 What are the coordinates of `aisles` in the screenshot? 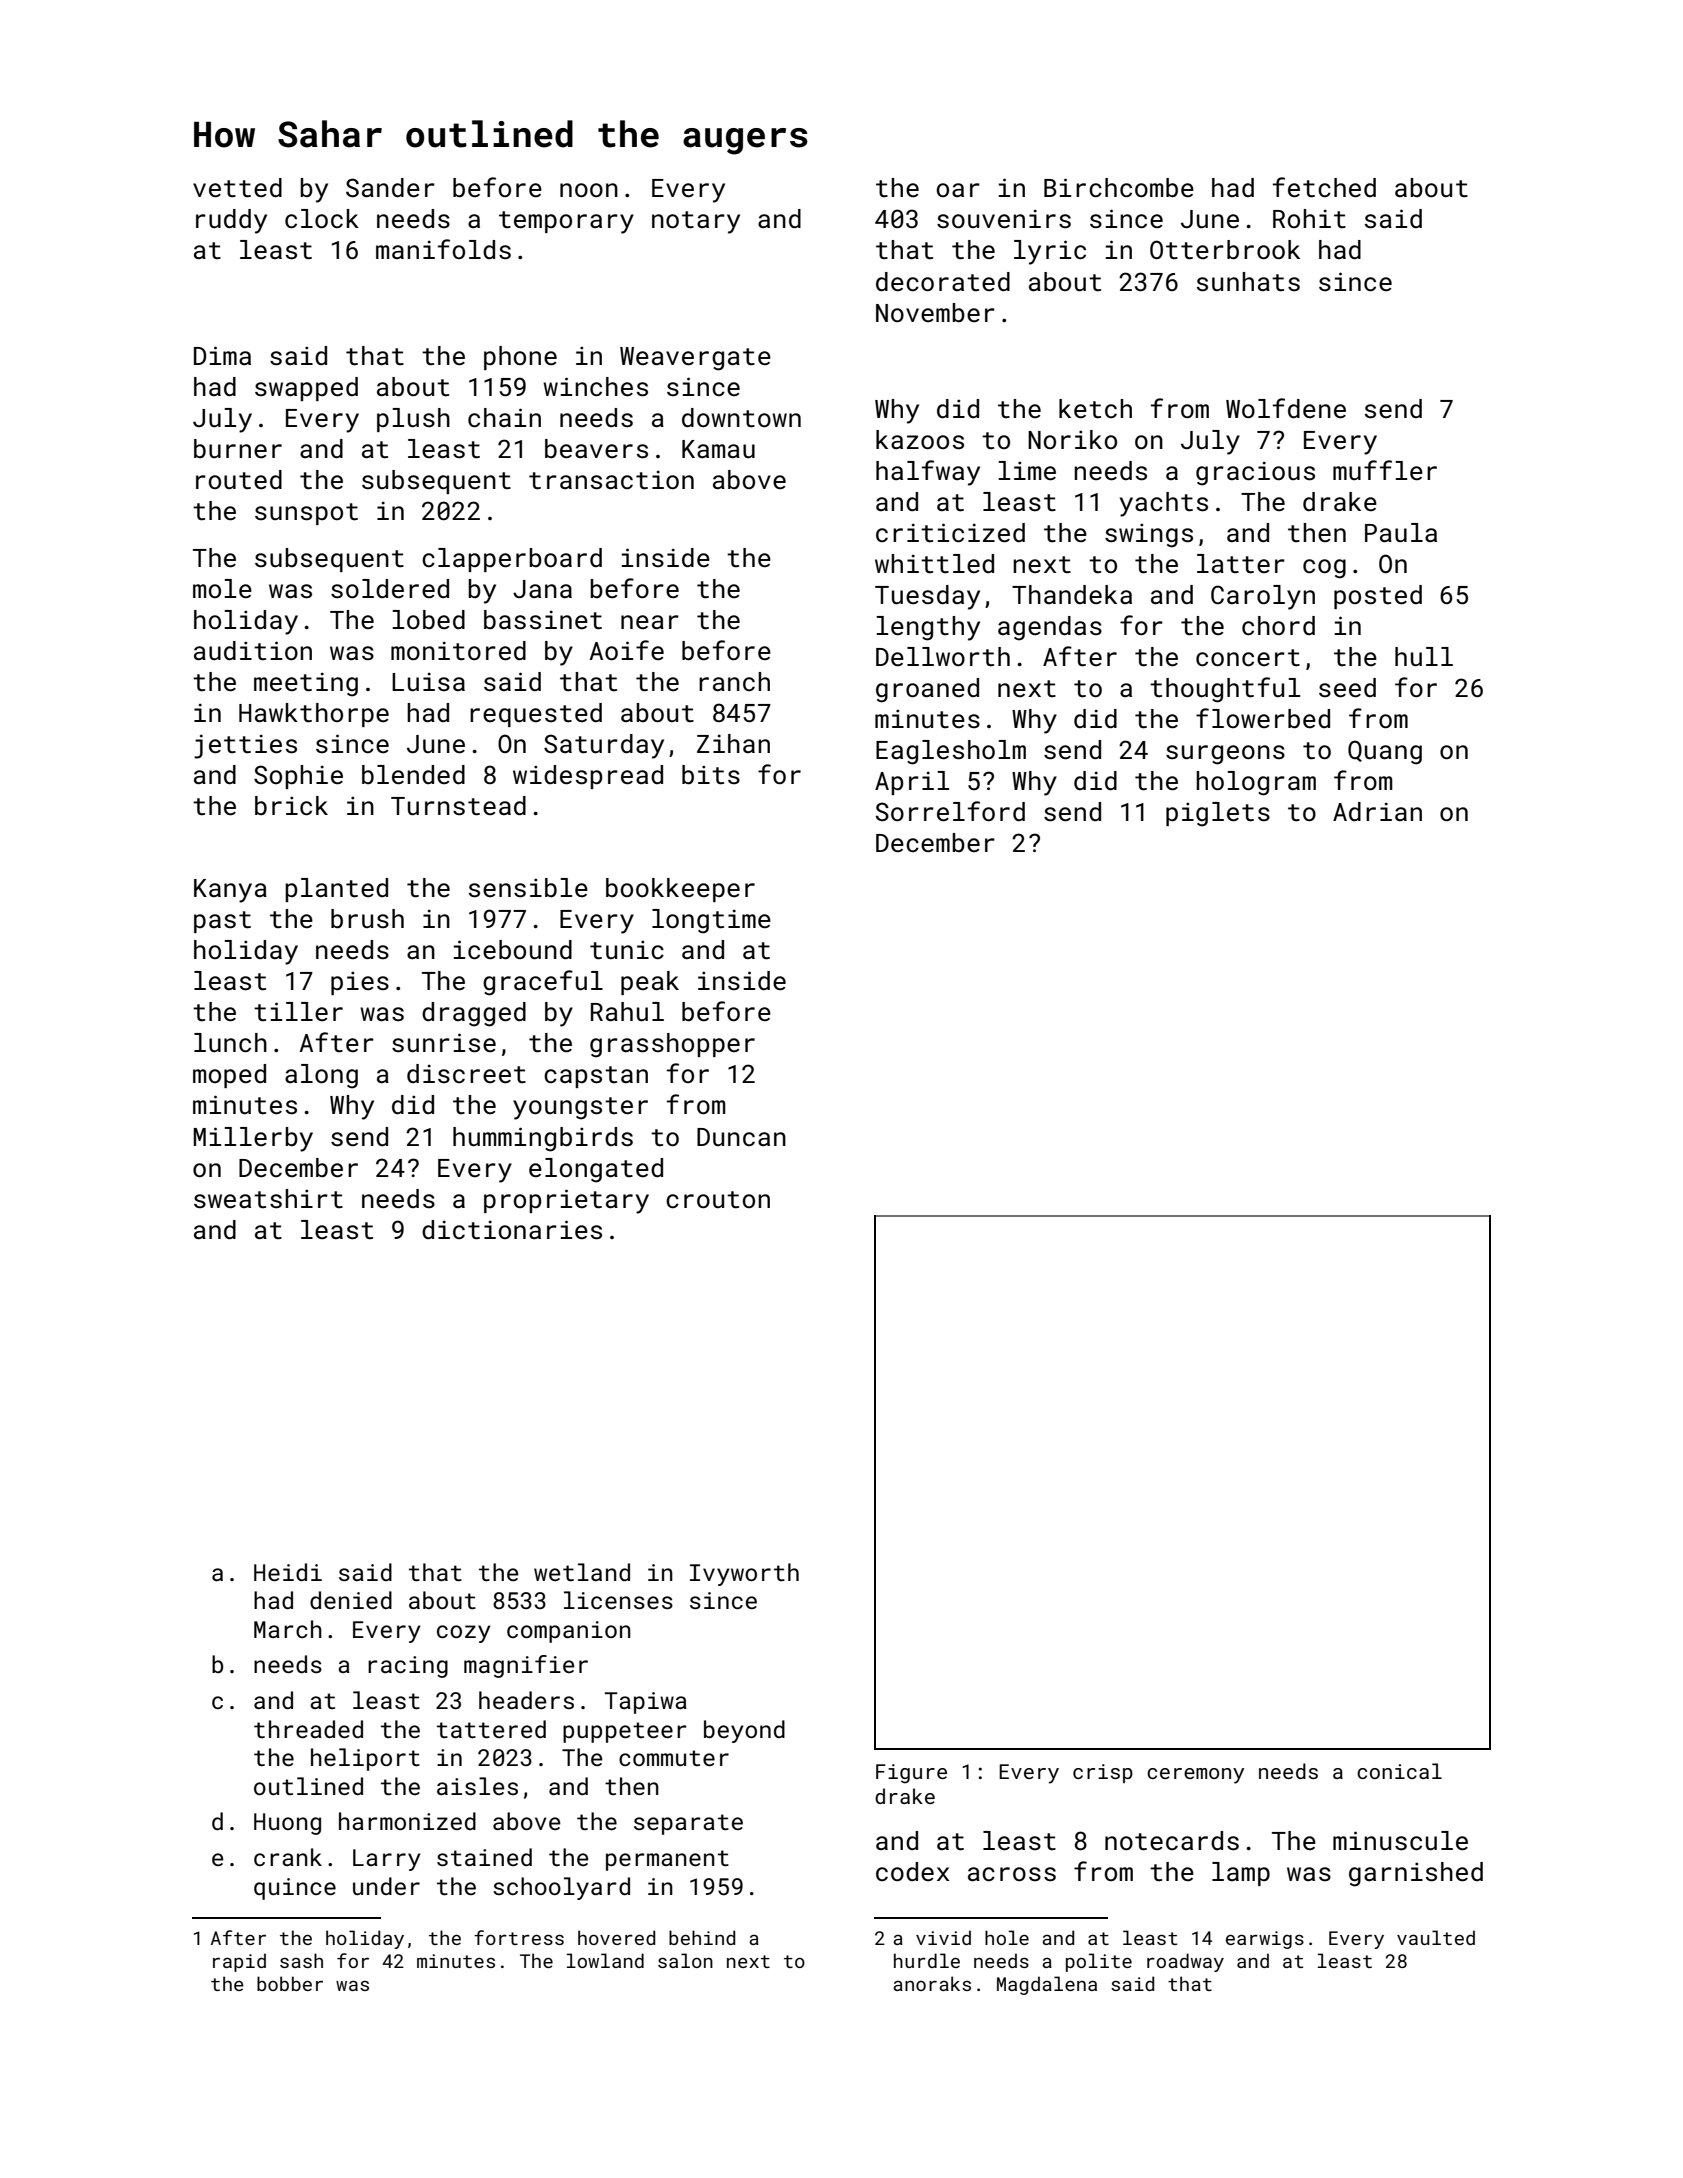 It's located at (477, 1786).
